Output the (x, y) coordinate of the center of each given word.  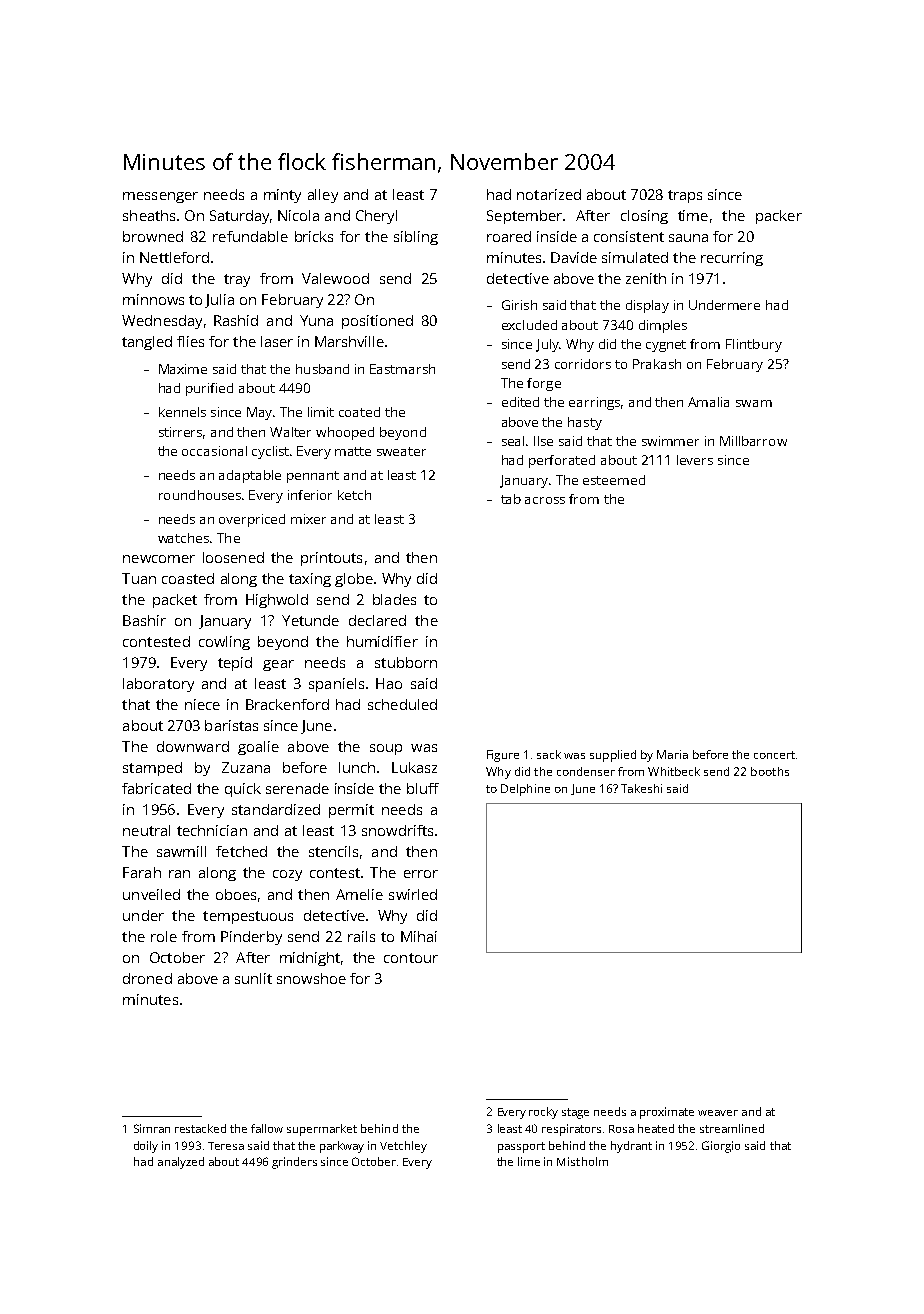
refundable (250, 236)
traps (685, 196)
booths (770, 771)
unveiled (151, 894)
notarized (549, 194)
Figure (503, 756)
